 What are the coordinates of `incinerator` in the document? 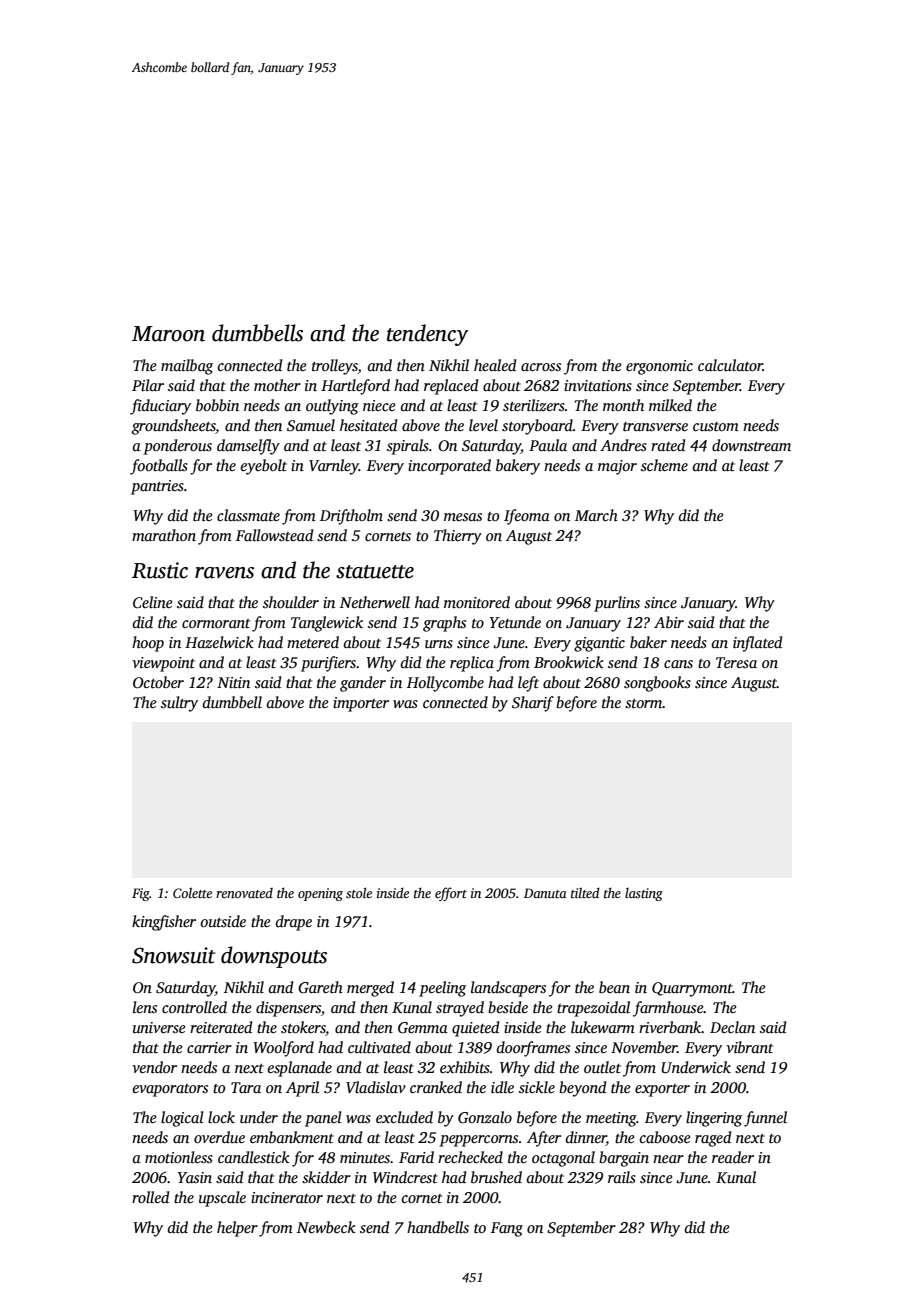 It's located at (287, 1197).
